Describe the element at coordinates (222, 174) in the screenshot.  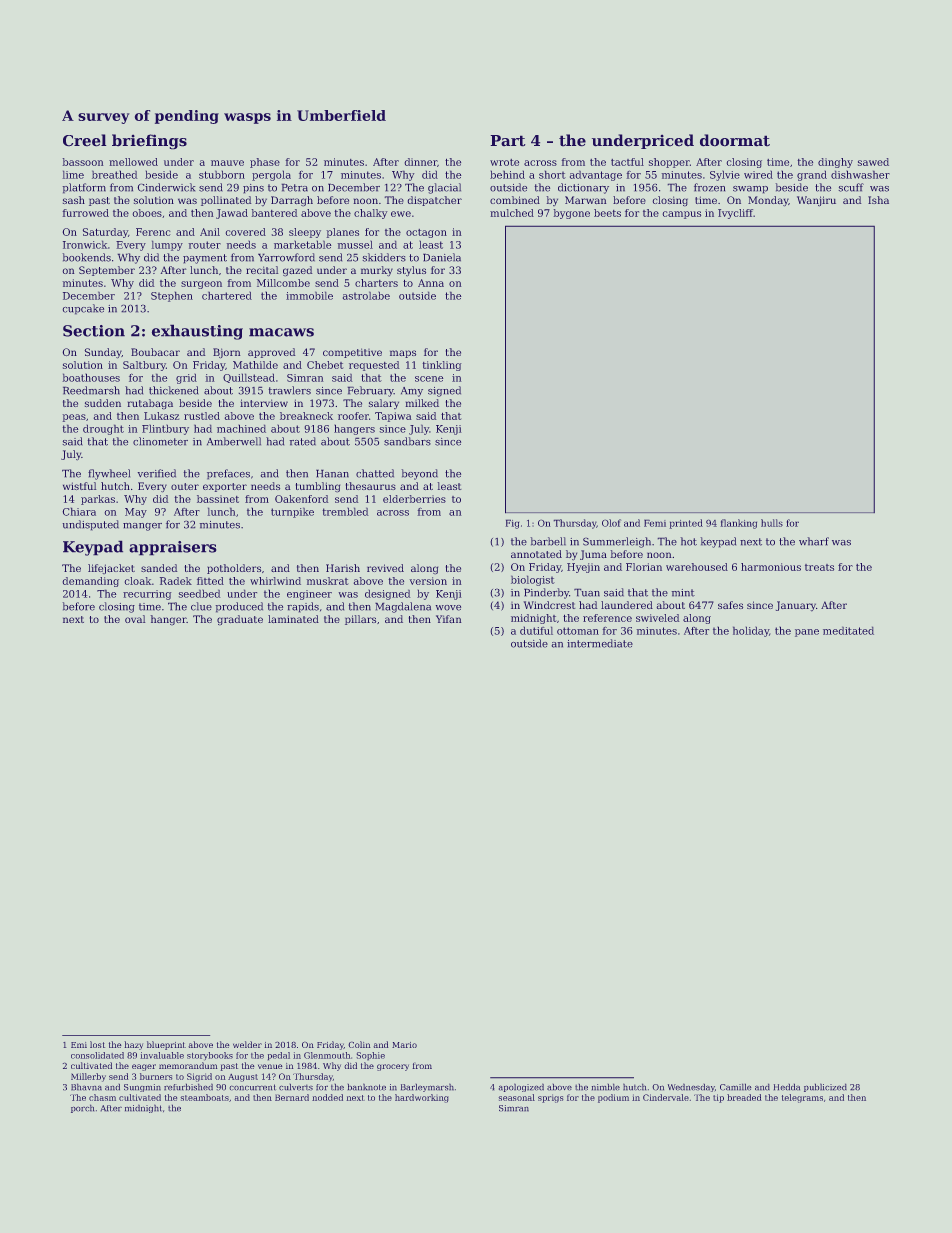
I see `stubborn` at that location.
